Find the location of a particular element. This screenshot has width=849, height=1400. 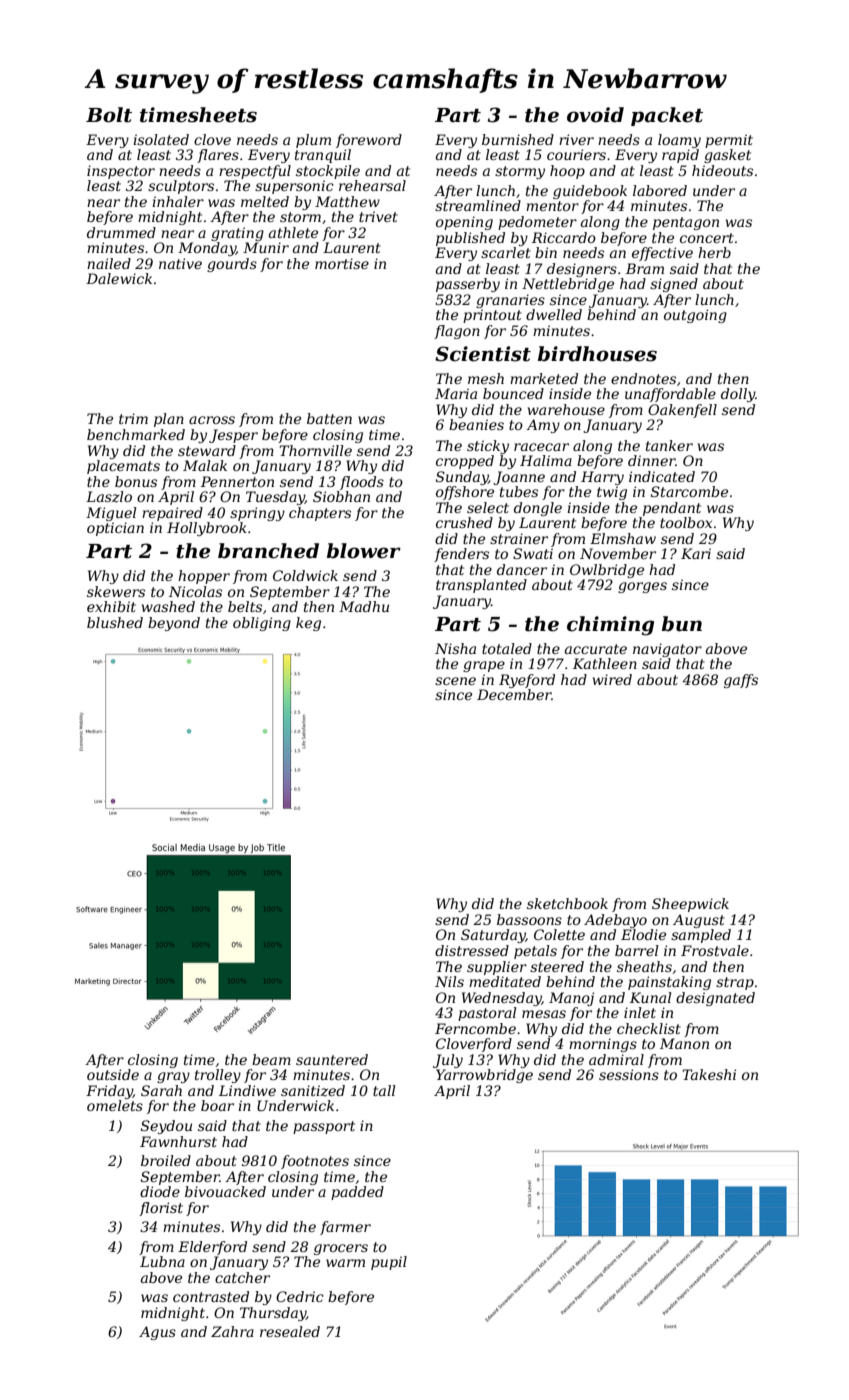

tanker is located at coordinates (669, 445).
